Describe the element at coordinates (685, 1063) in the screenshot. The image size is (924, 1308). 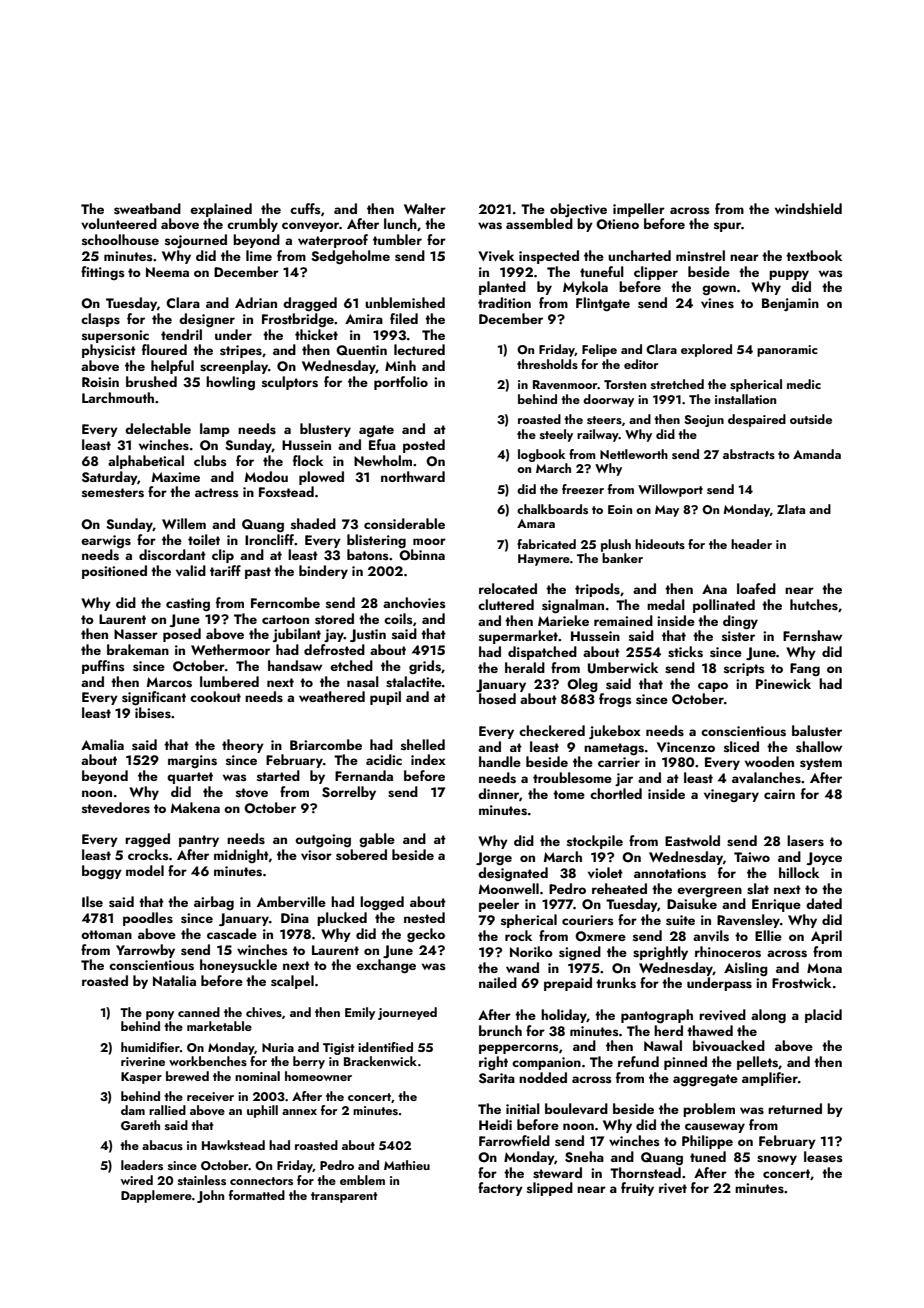
I see `pinned` at that location.
